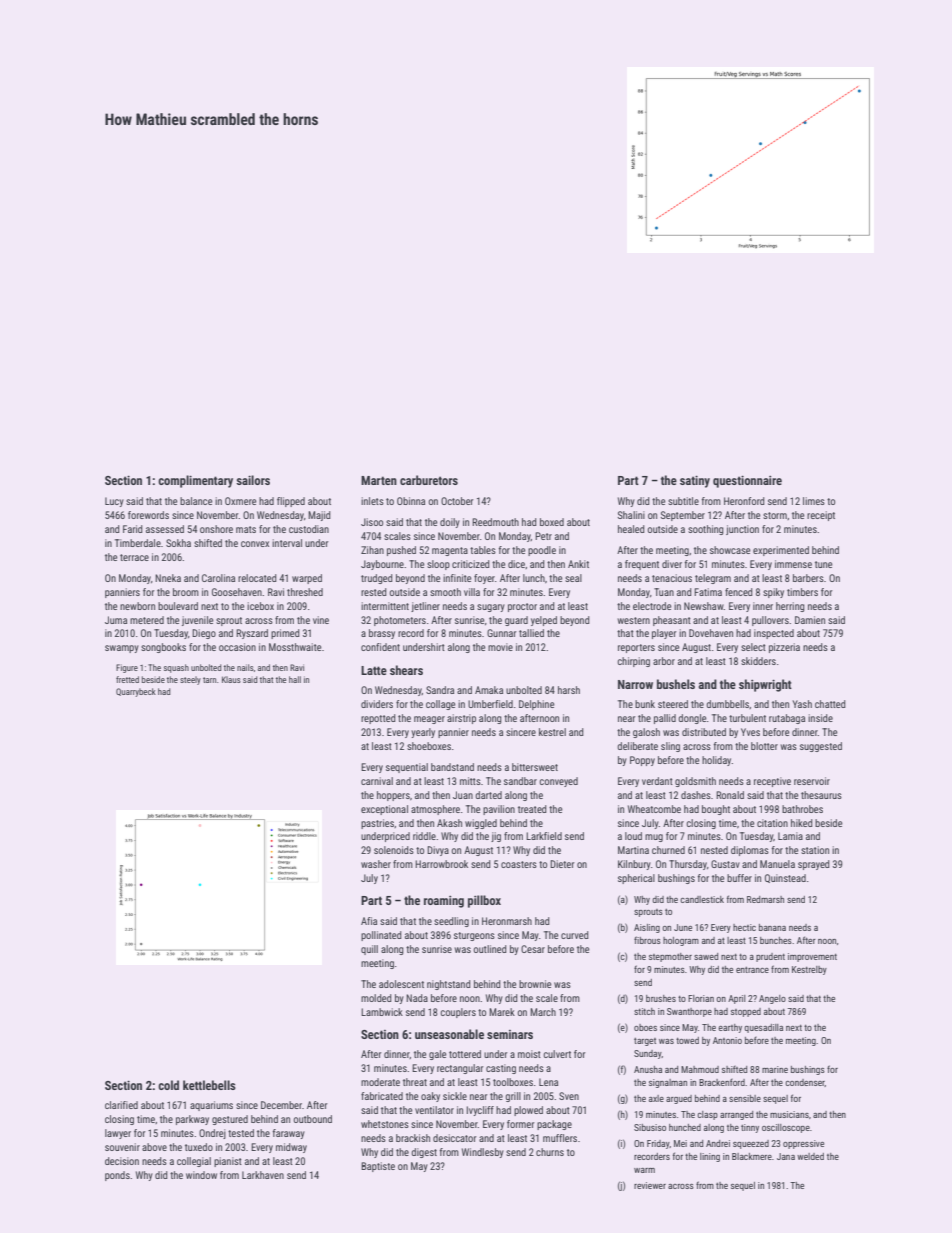 The height and width of the screenshot is (1233, 952). What do you see at coordinates (117, 1176) in the screenshot?
I see `ponds` at bounding box center [117, 1176].
